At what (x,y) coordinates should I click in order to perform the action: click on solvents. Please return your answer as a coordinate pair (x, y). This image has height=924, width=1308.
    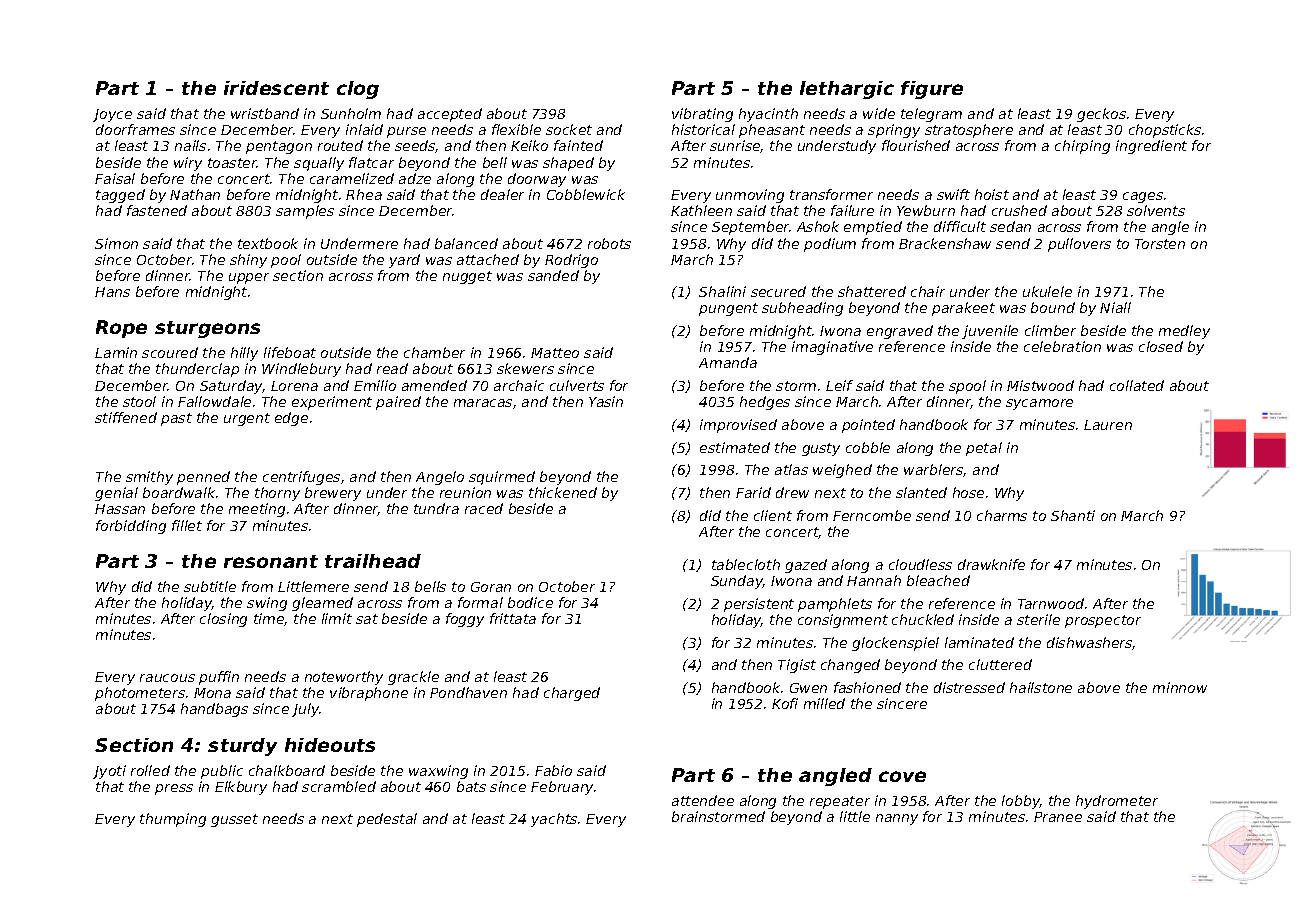
    Looking at the image, I should click on (1156, 210).
